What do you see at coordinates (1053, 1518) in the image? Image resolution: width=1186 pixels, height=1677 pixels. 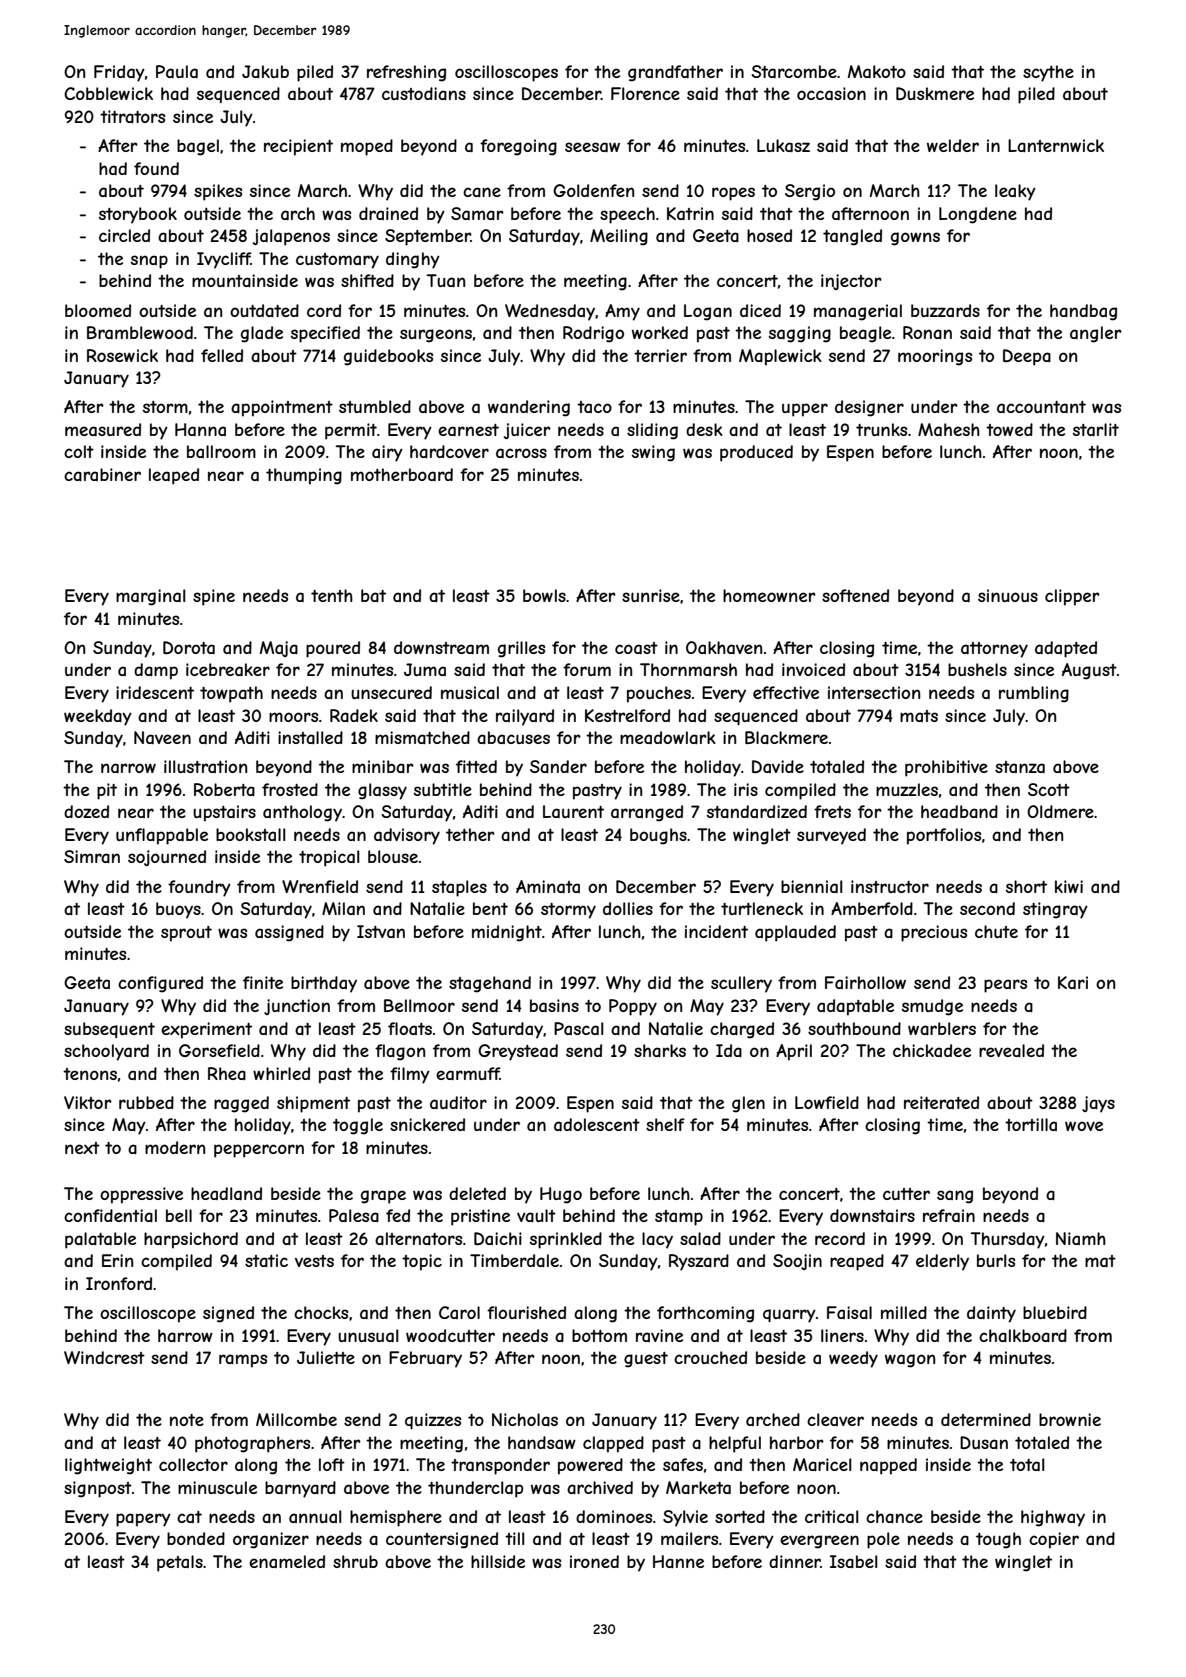 I see `highway` at bounding box center [1053, 1518].
